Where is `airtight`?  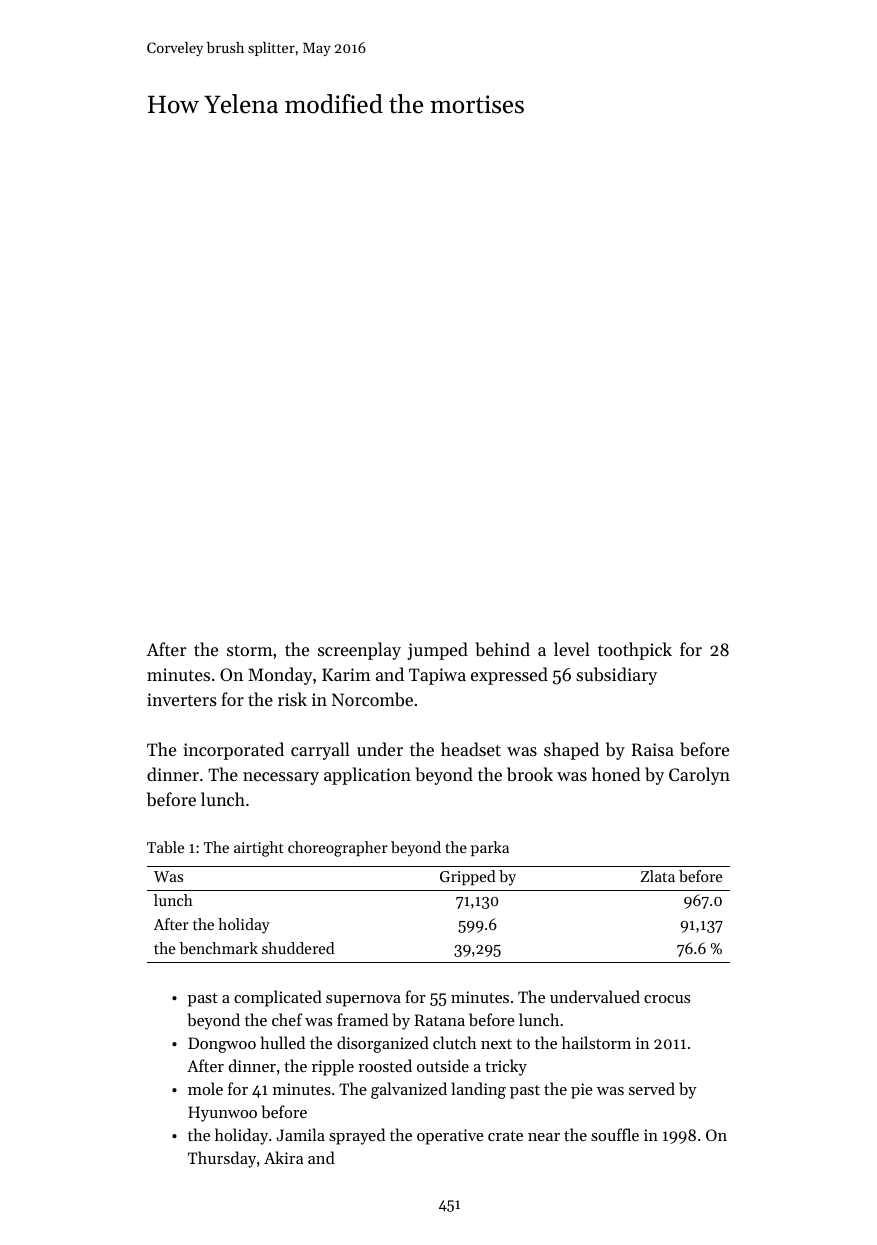 airtight is located at coordinates (259, 849).
